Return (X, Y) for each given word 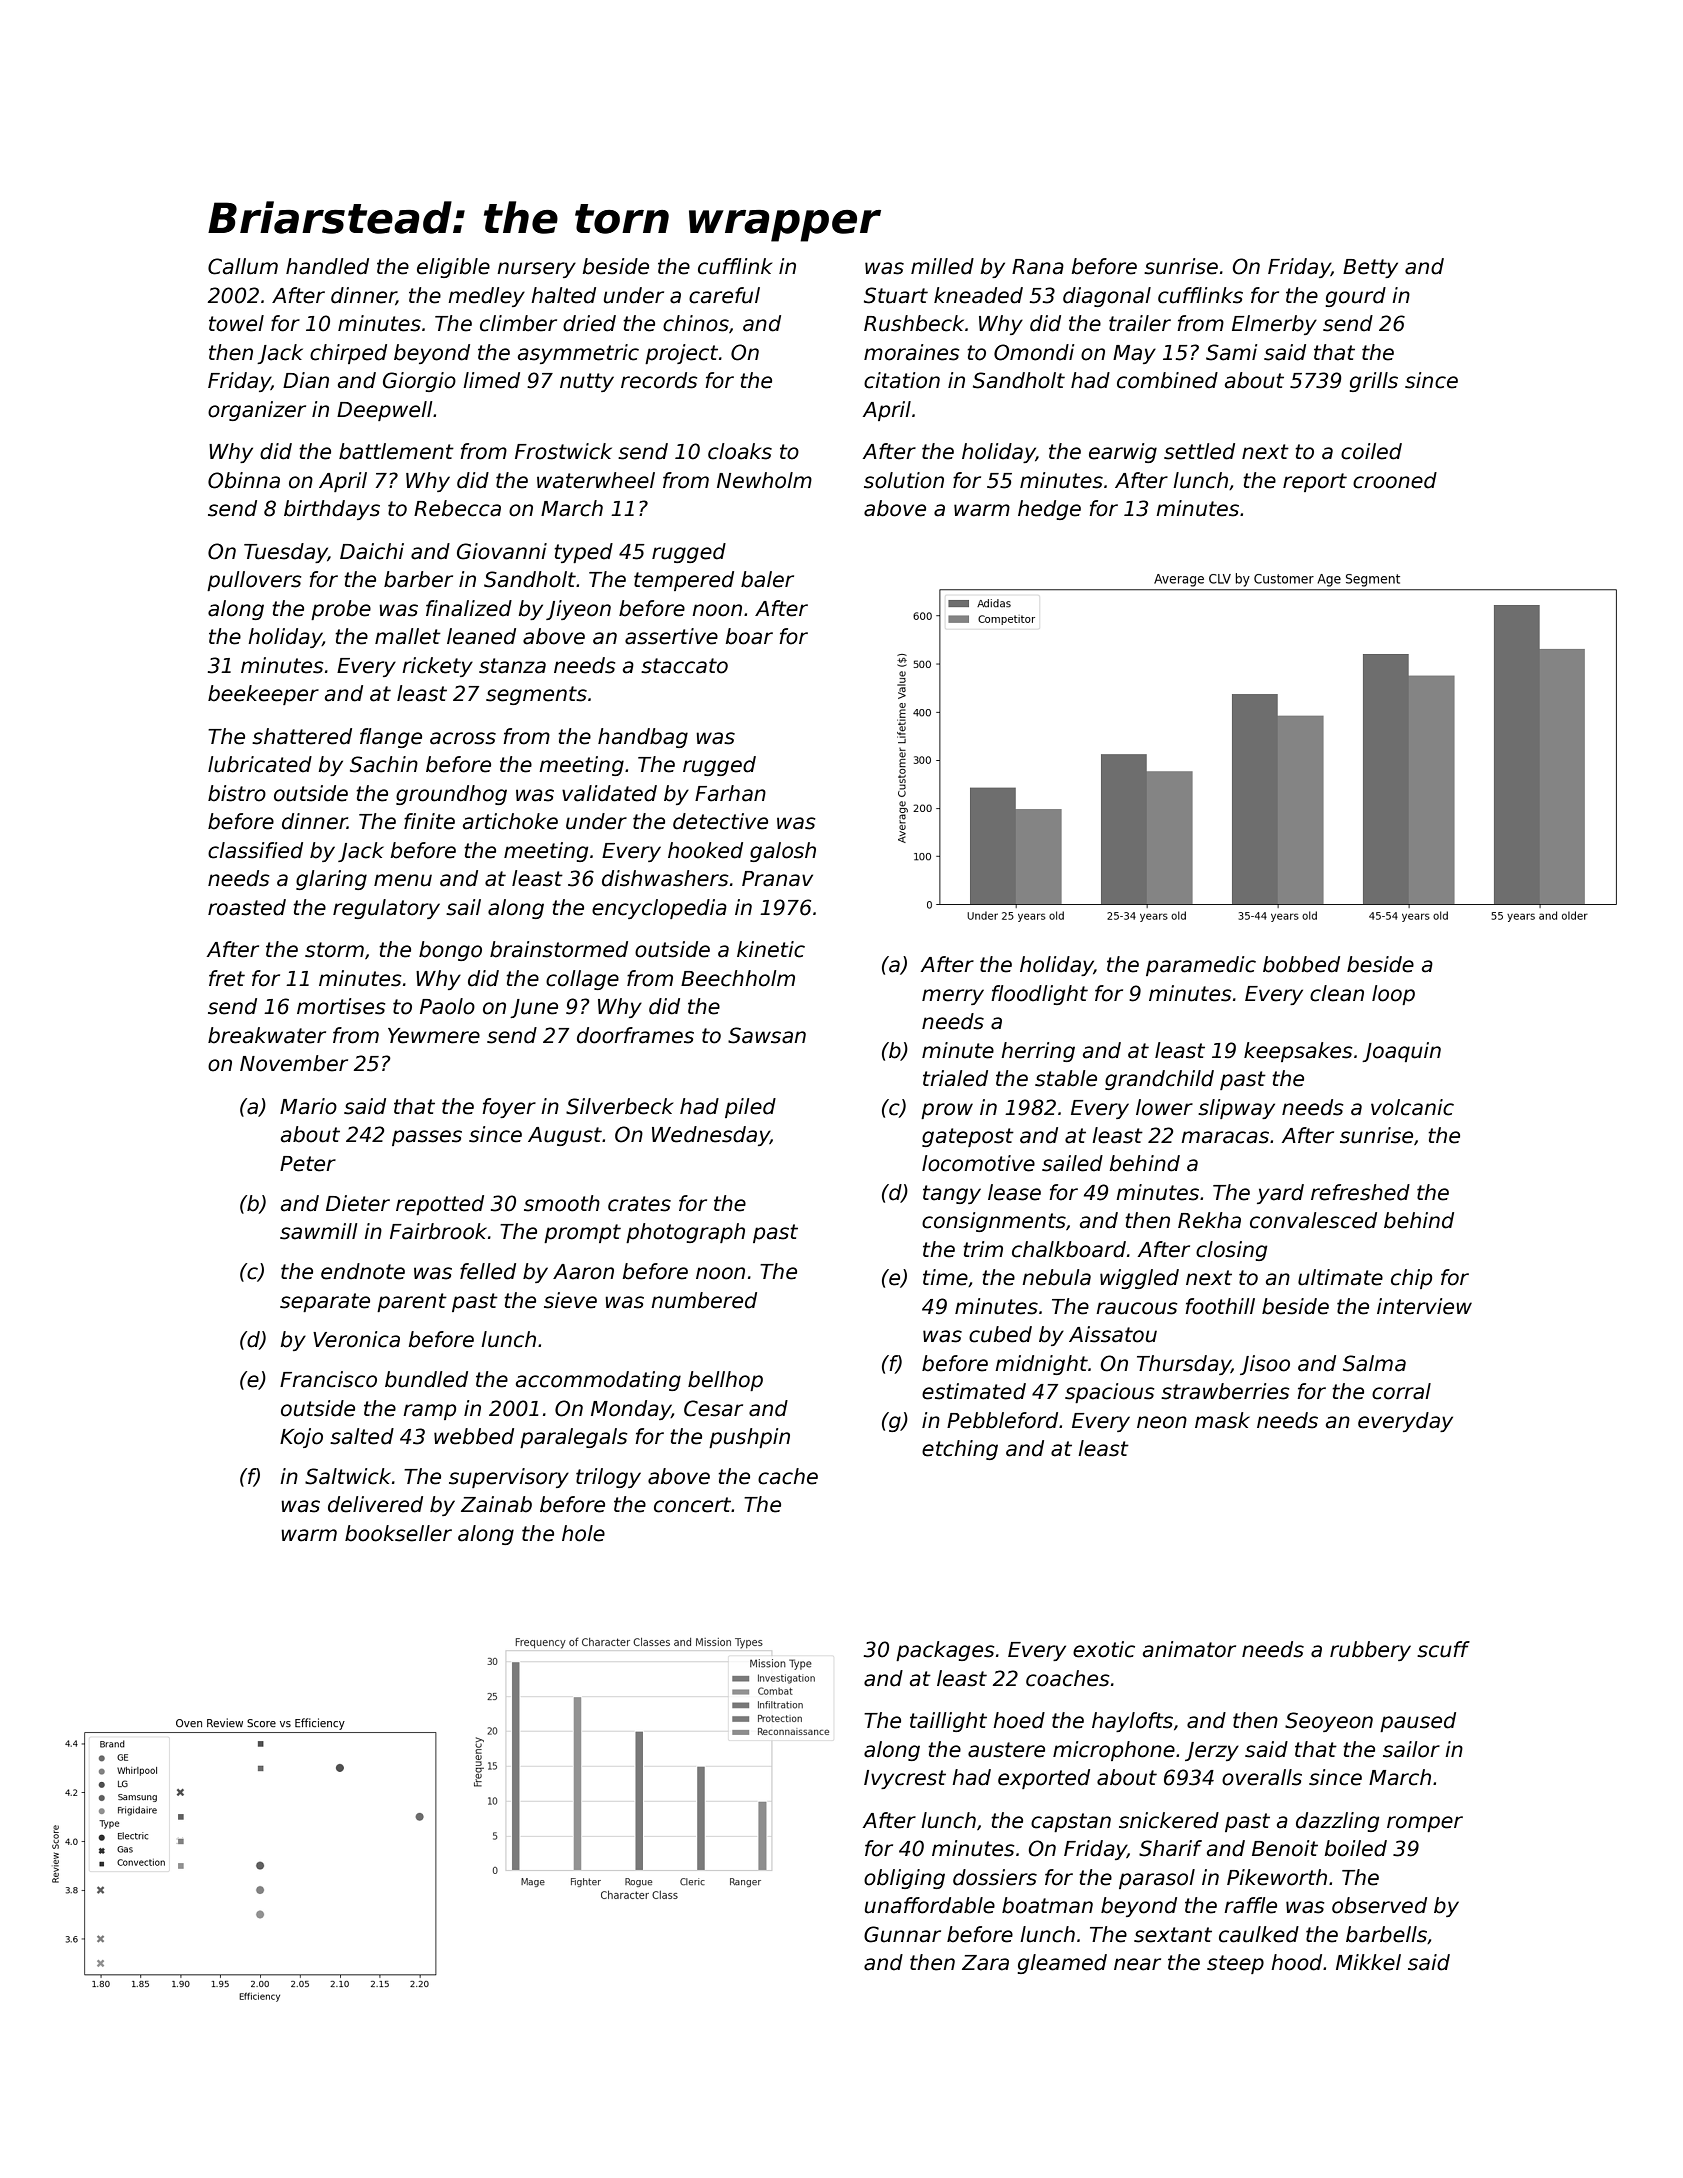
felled (488, 1271)
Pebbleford (1002, 1420)
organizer (257, 411)
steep (1235, 1964)
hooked (705, 850)
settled (1199, 451)
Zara (985, 1963)
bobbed (1301, 964)
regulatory (386, 909)
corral (1401, 1391)
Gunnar (902, 1934)
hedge (1049, 510)
